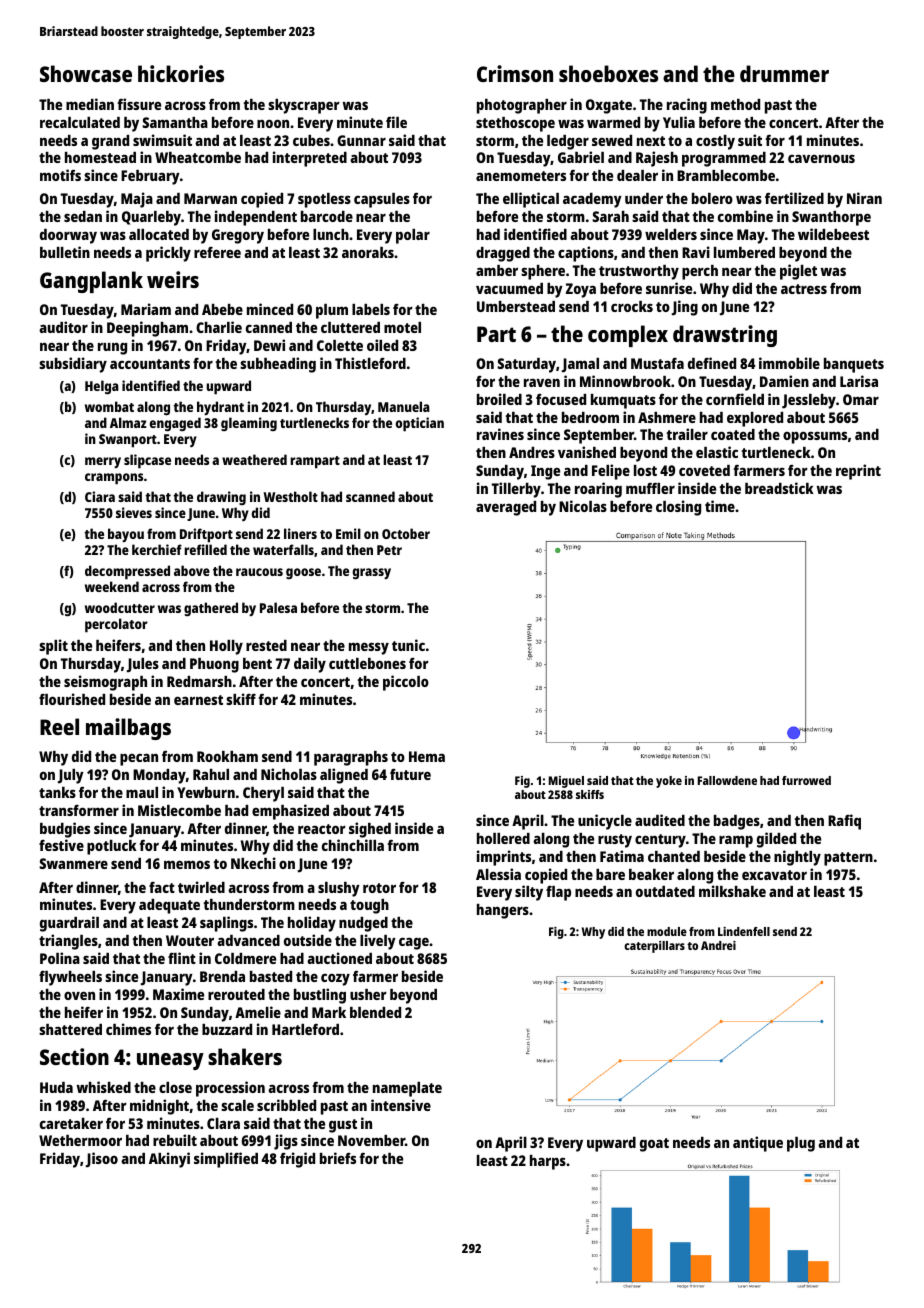  What do you see at coordinates (844, 822) in the screenshot?
I see `Rafiq` at bounding box center [844, 822].
